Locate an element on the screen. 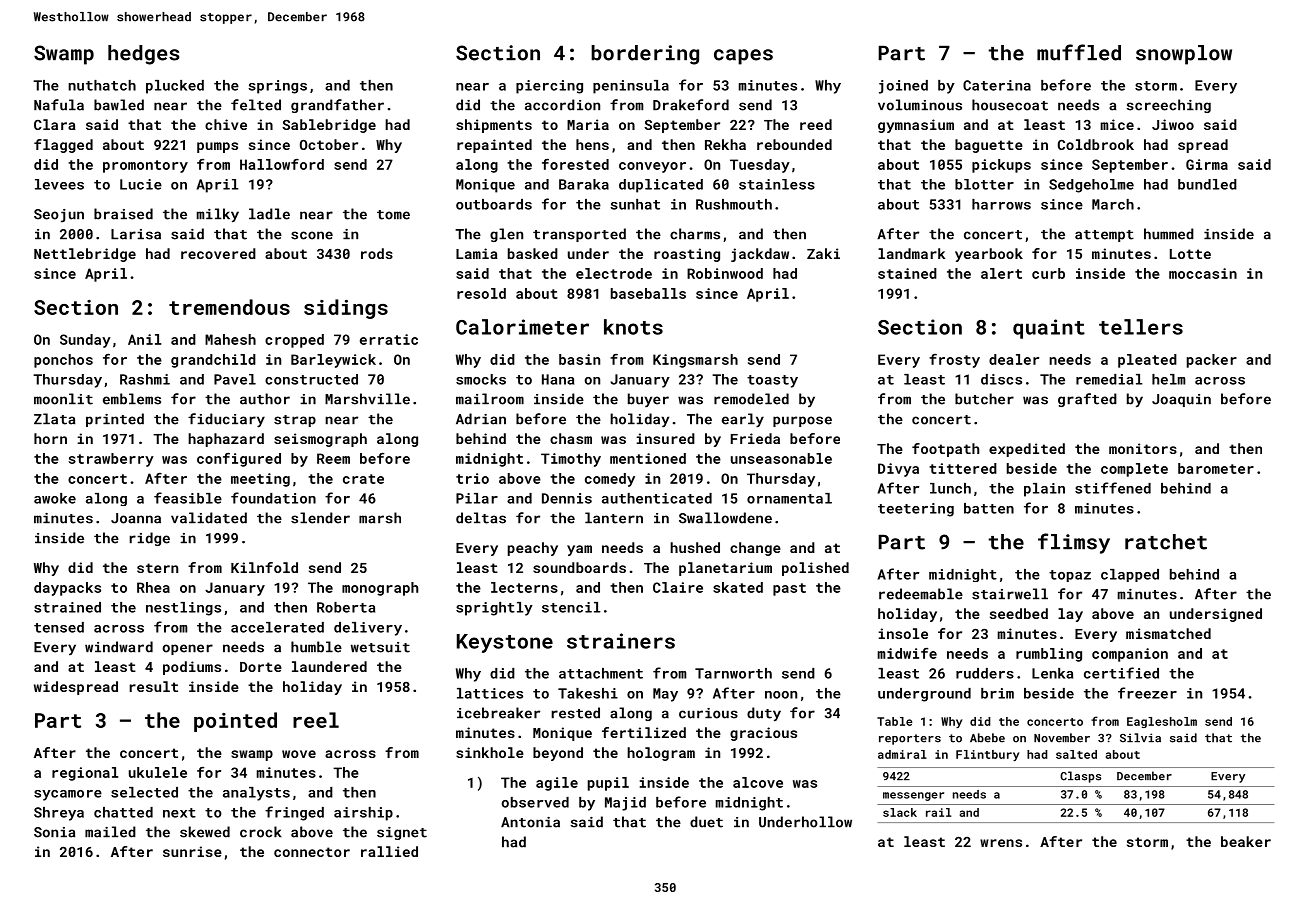 The image size is (1308, 924). yearbook is located at coordinates (989, 255).
